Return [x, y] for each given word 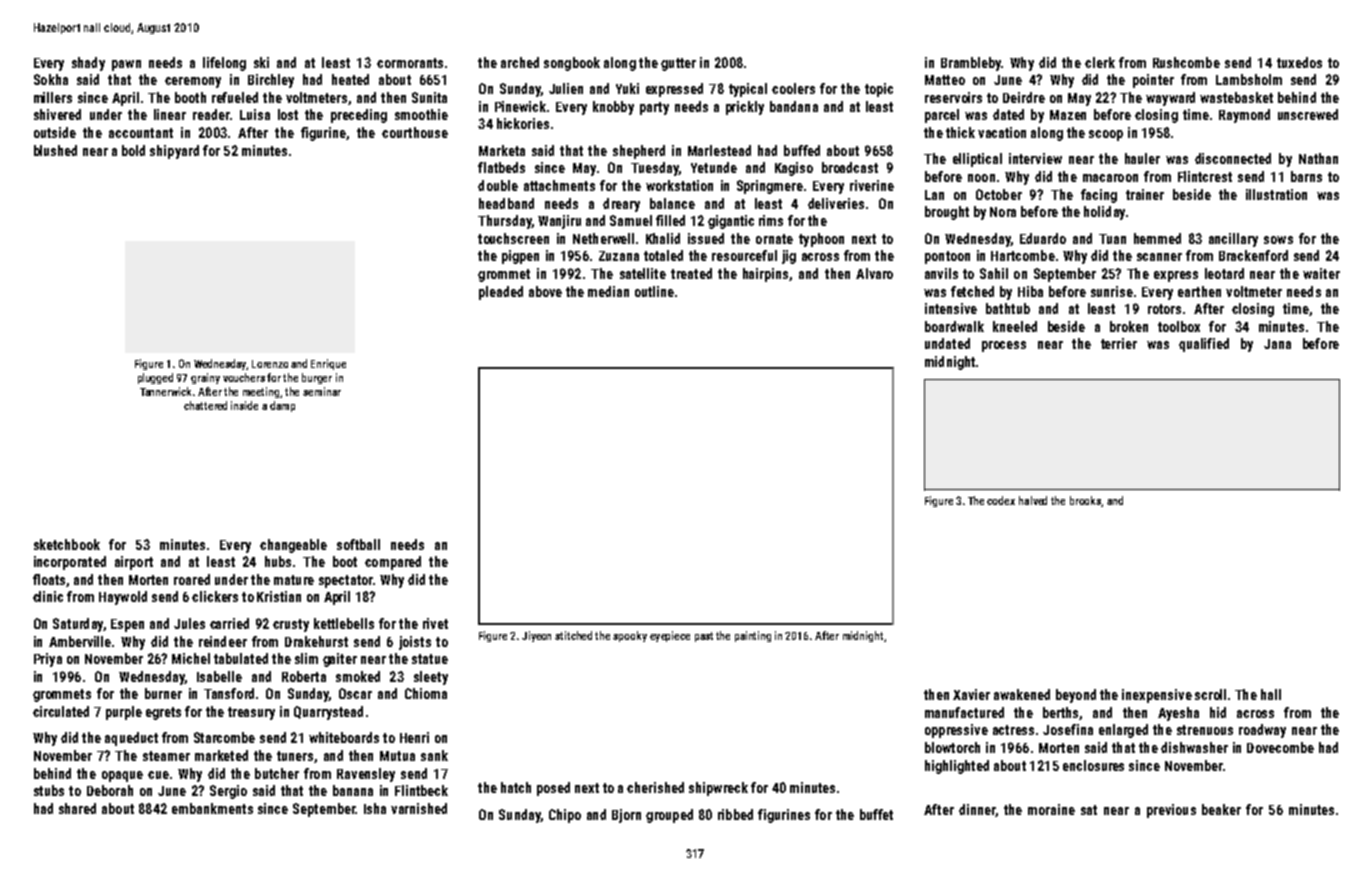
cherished [655, 787]
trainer [1145, 194]
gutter [678, 64]
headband [506, 203]
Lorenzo [270, 364]
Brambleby [971, 64]
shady [88, 64]
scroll [1210, 694]
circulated [61, 711]
